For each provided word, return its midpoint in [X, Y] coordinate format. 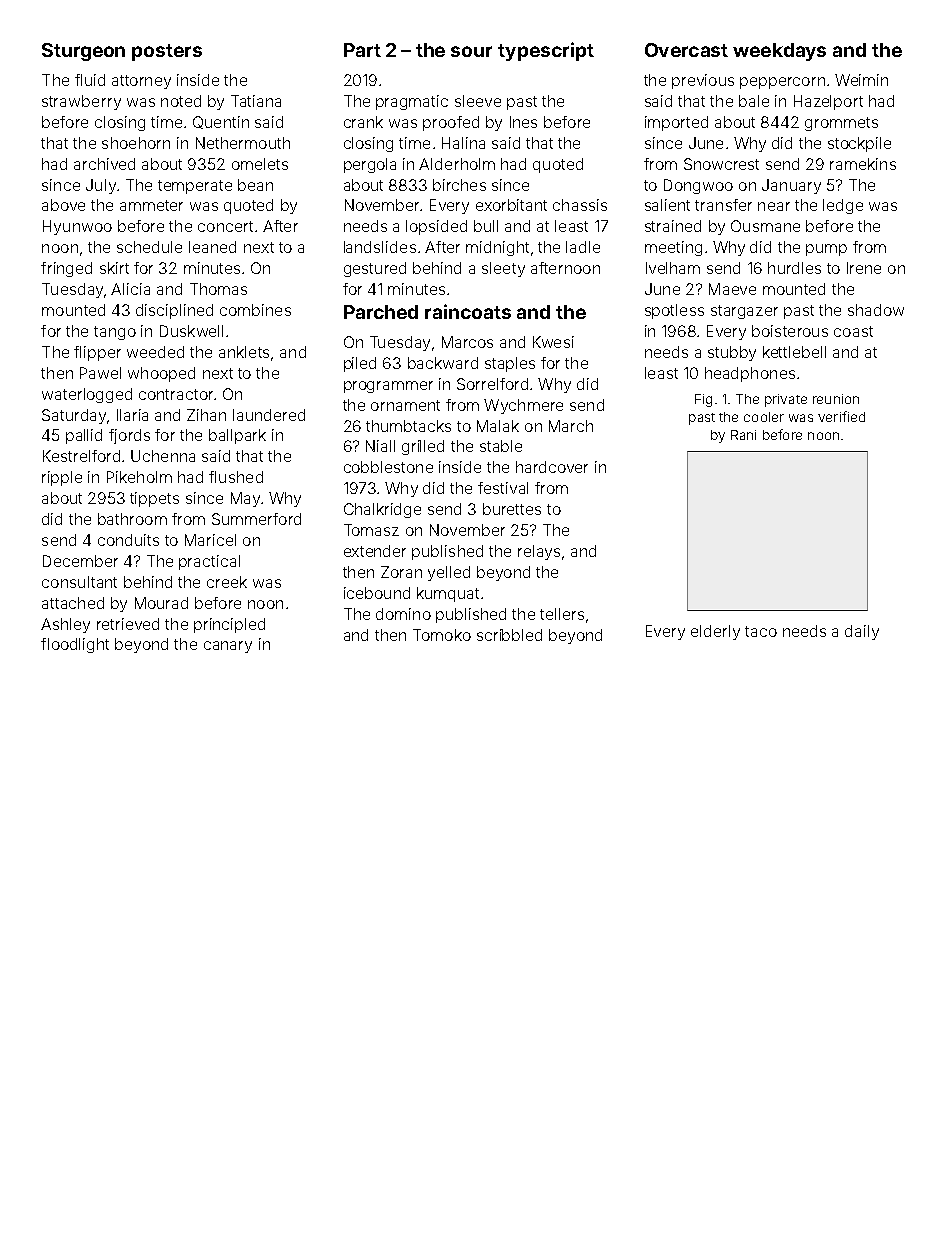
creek [227, 582]
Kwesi [553, 342]
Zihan [206, 415]
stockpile [859, 144]
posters [167, 52]
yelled [449, 573]
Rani [743, 435]
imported [676, 123]
